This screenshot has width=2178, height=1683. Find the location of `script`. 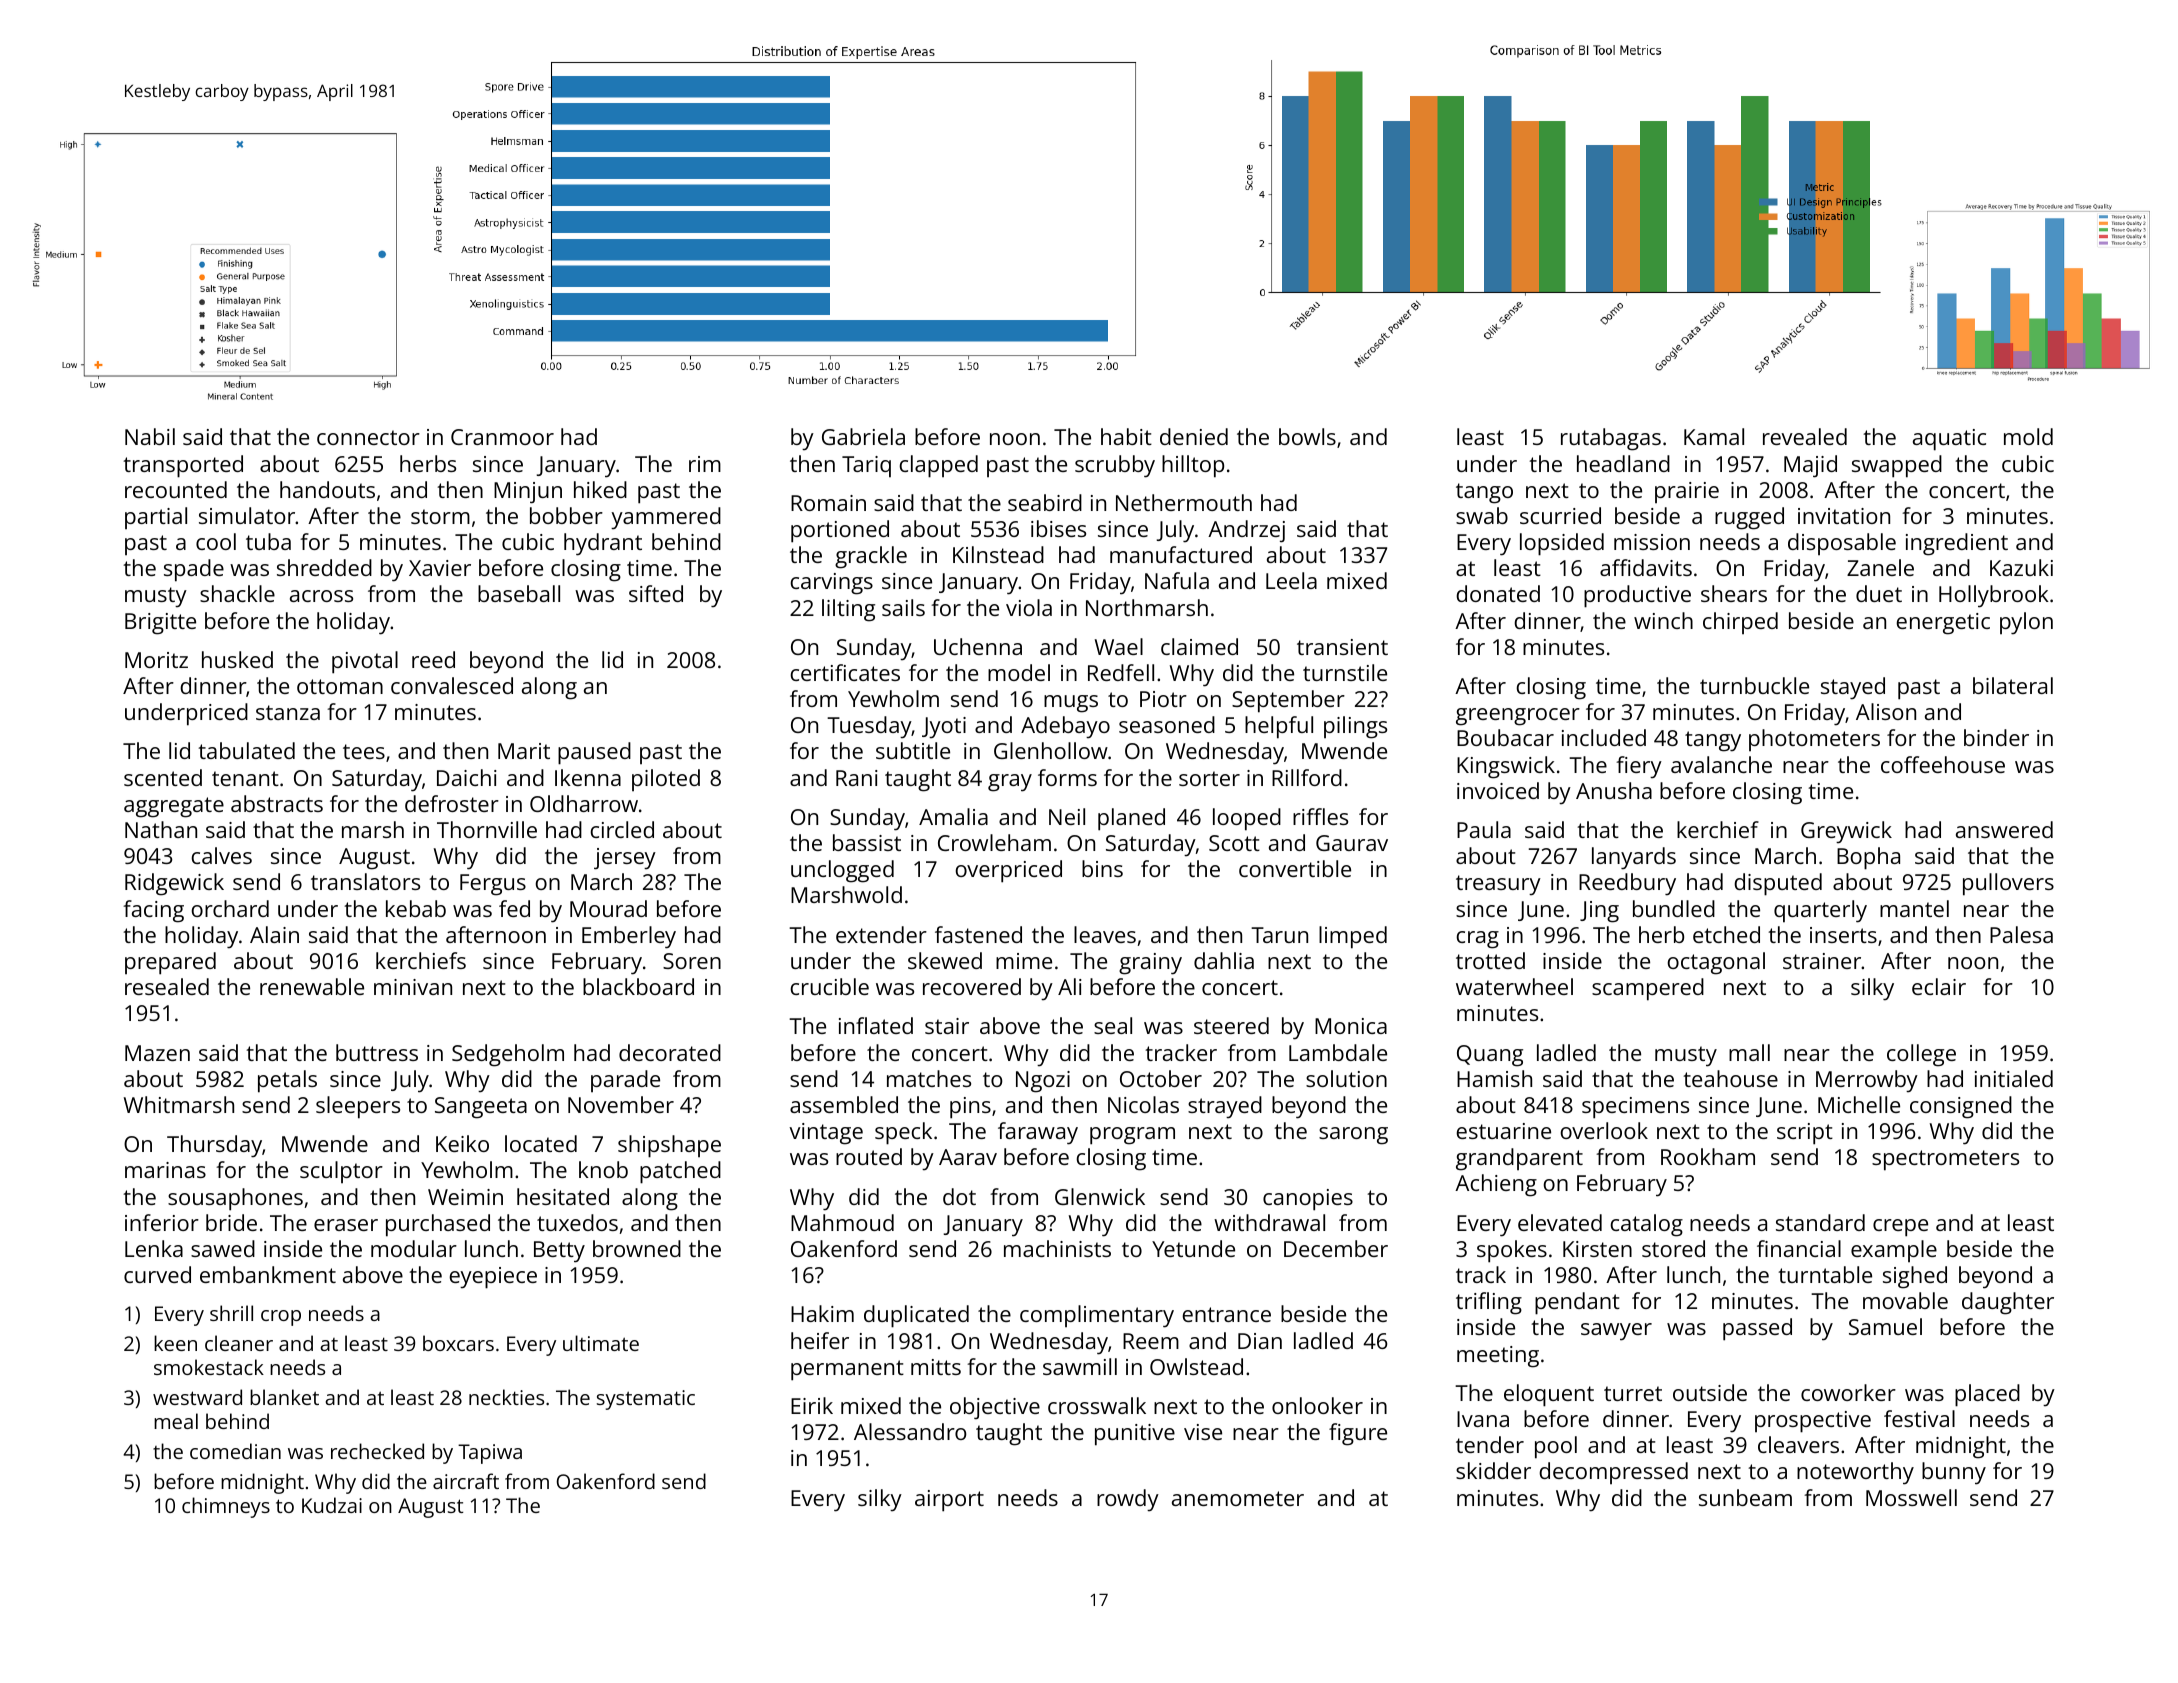

script is located at coordinates (1805, 1134).
